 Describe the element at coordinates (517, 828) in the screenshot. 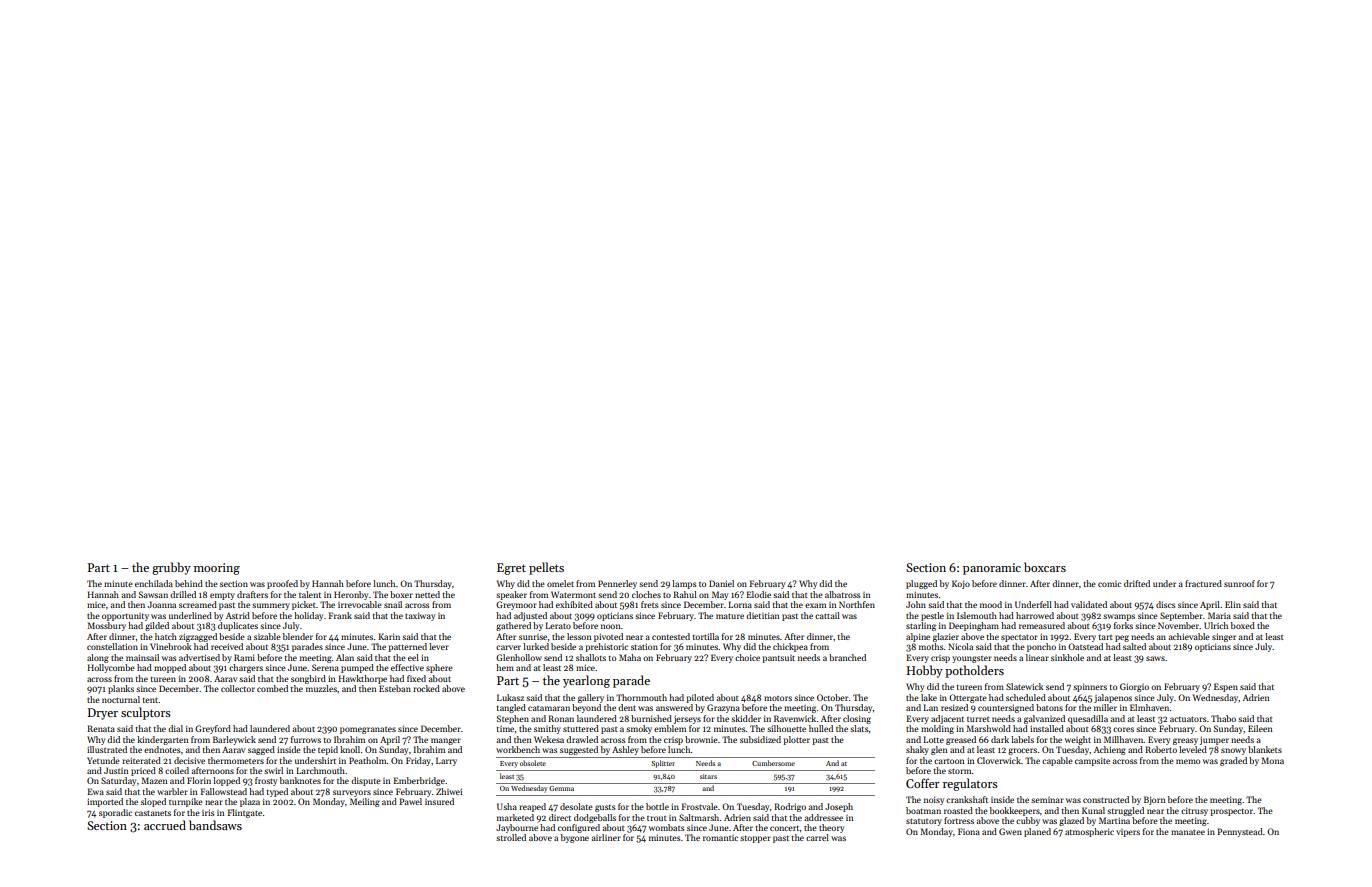

I see `Jaybourne` at that location.
